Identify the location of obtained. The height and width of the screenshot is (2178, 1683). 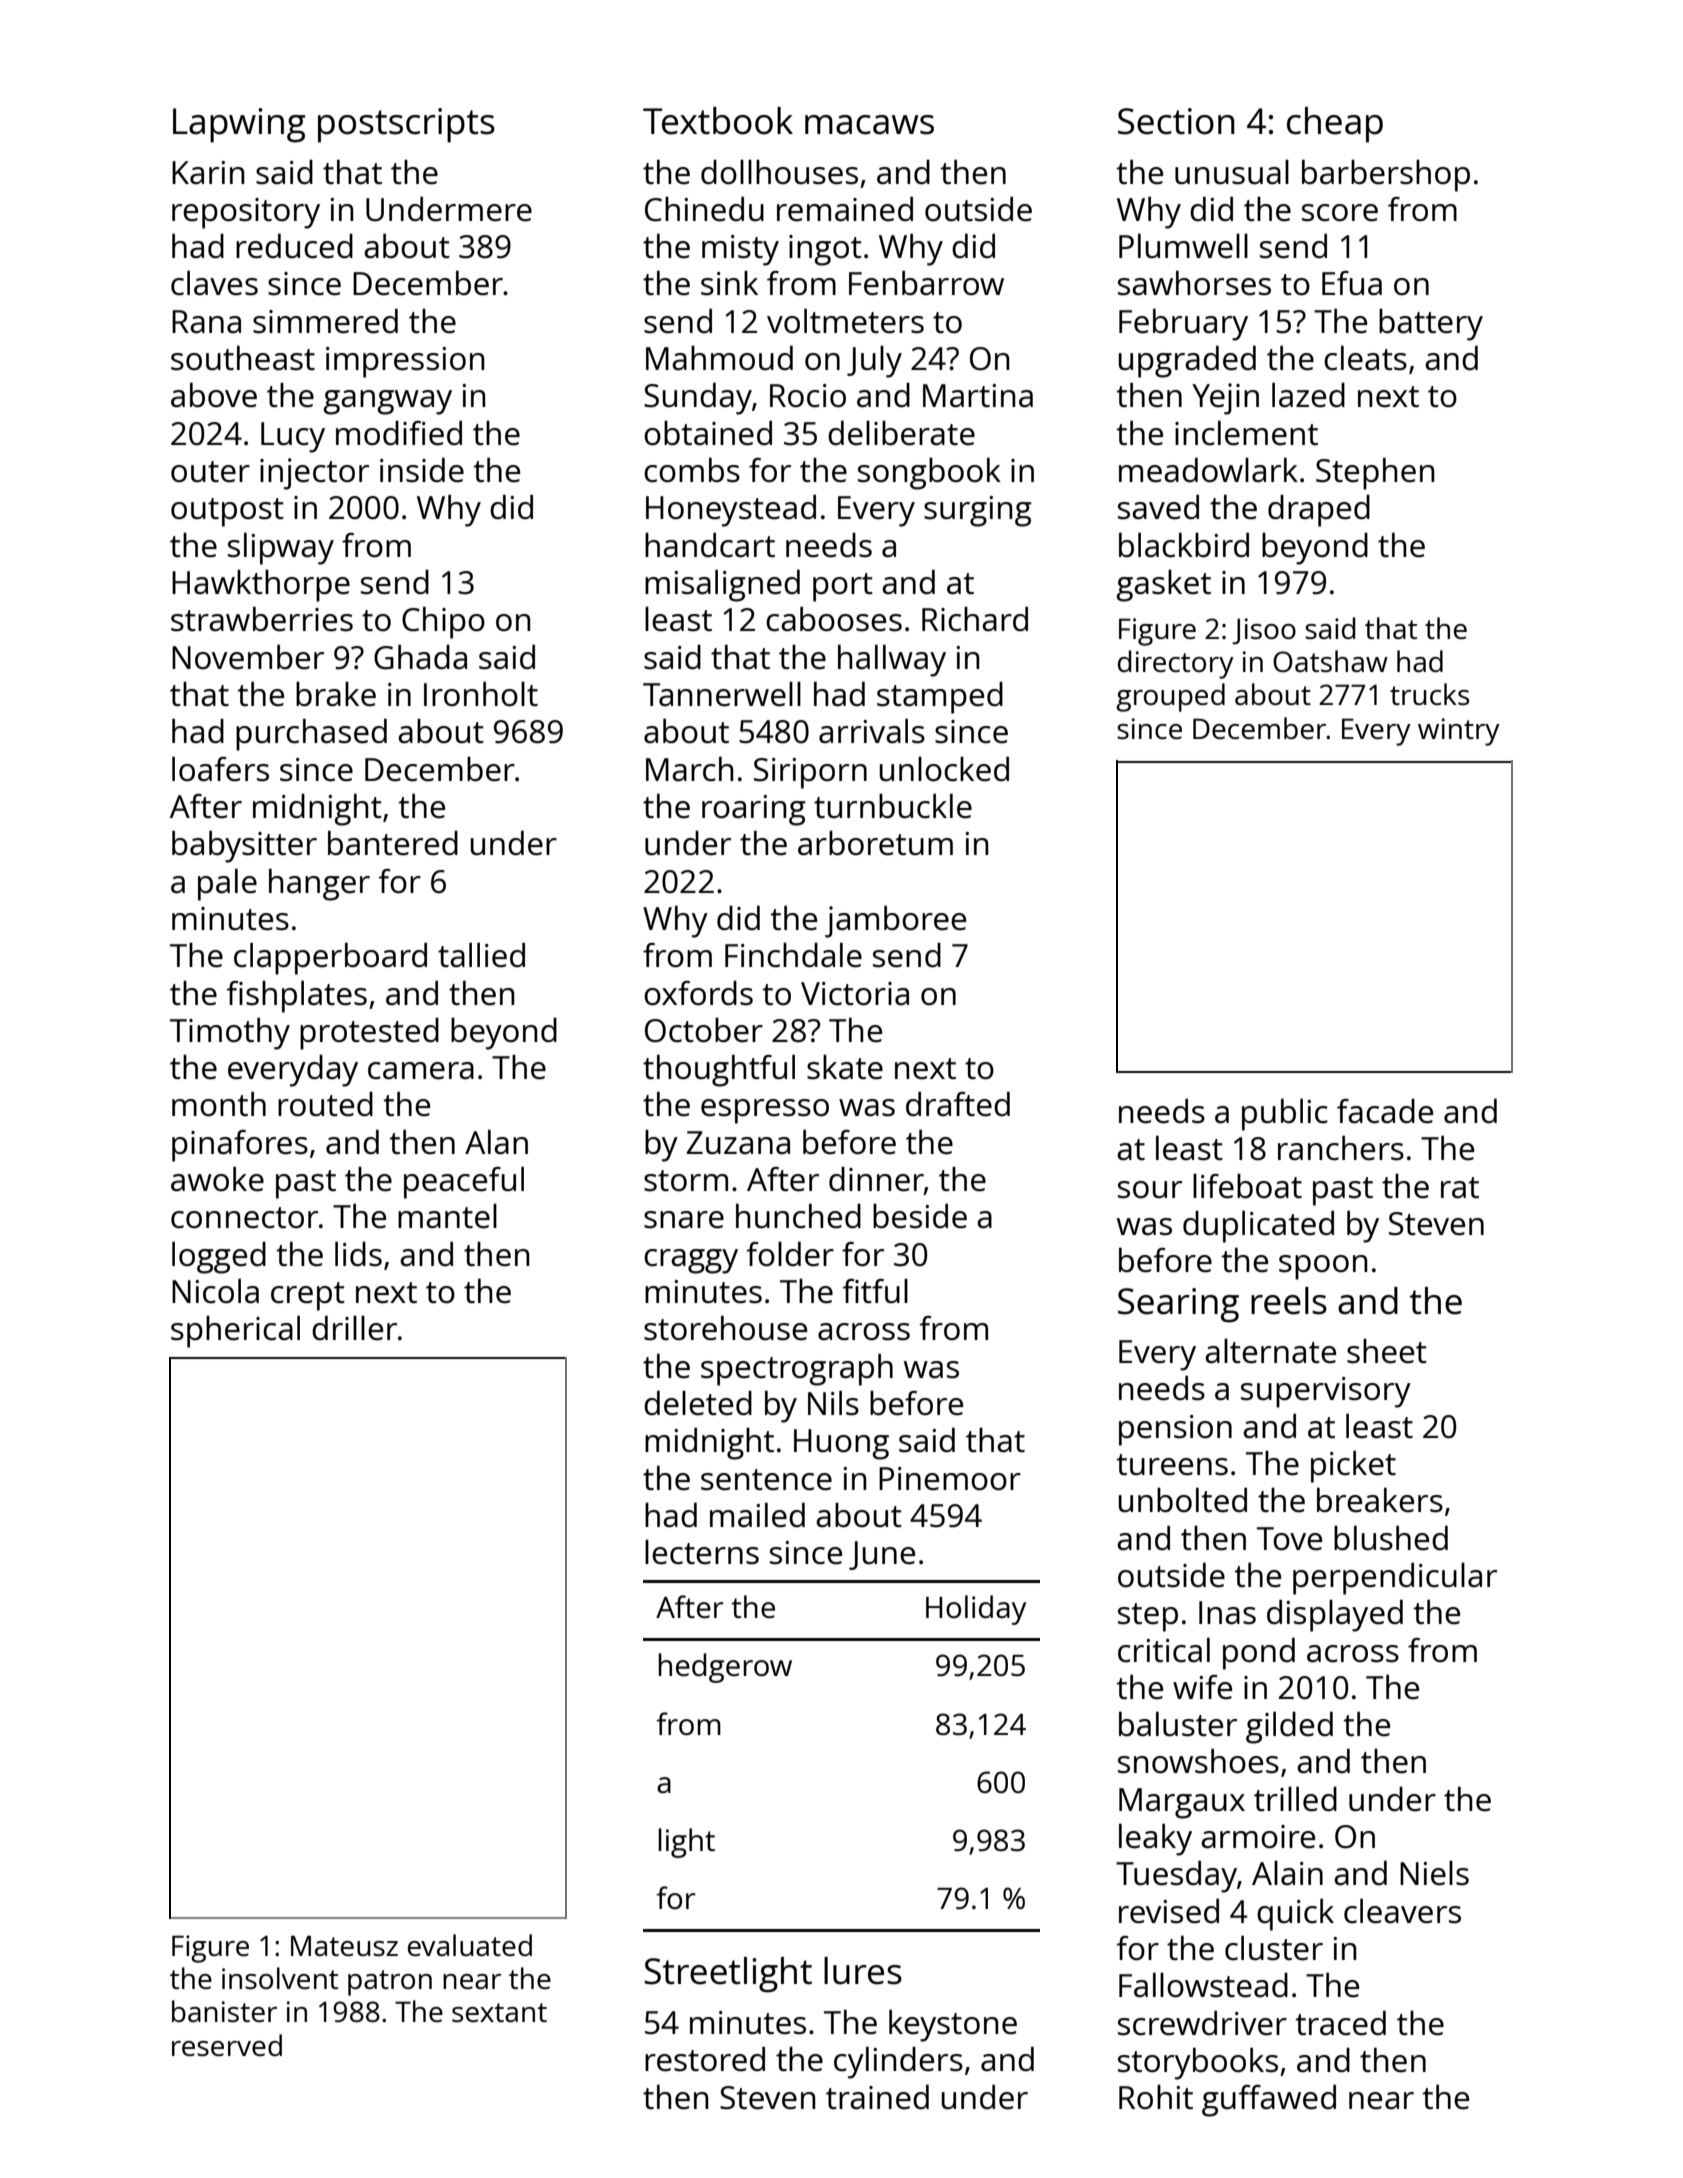
(708, 433).
